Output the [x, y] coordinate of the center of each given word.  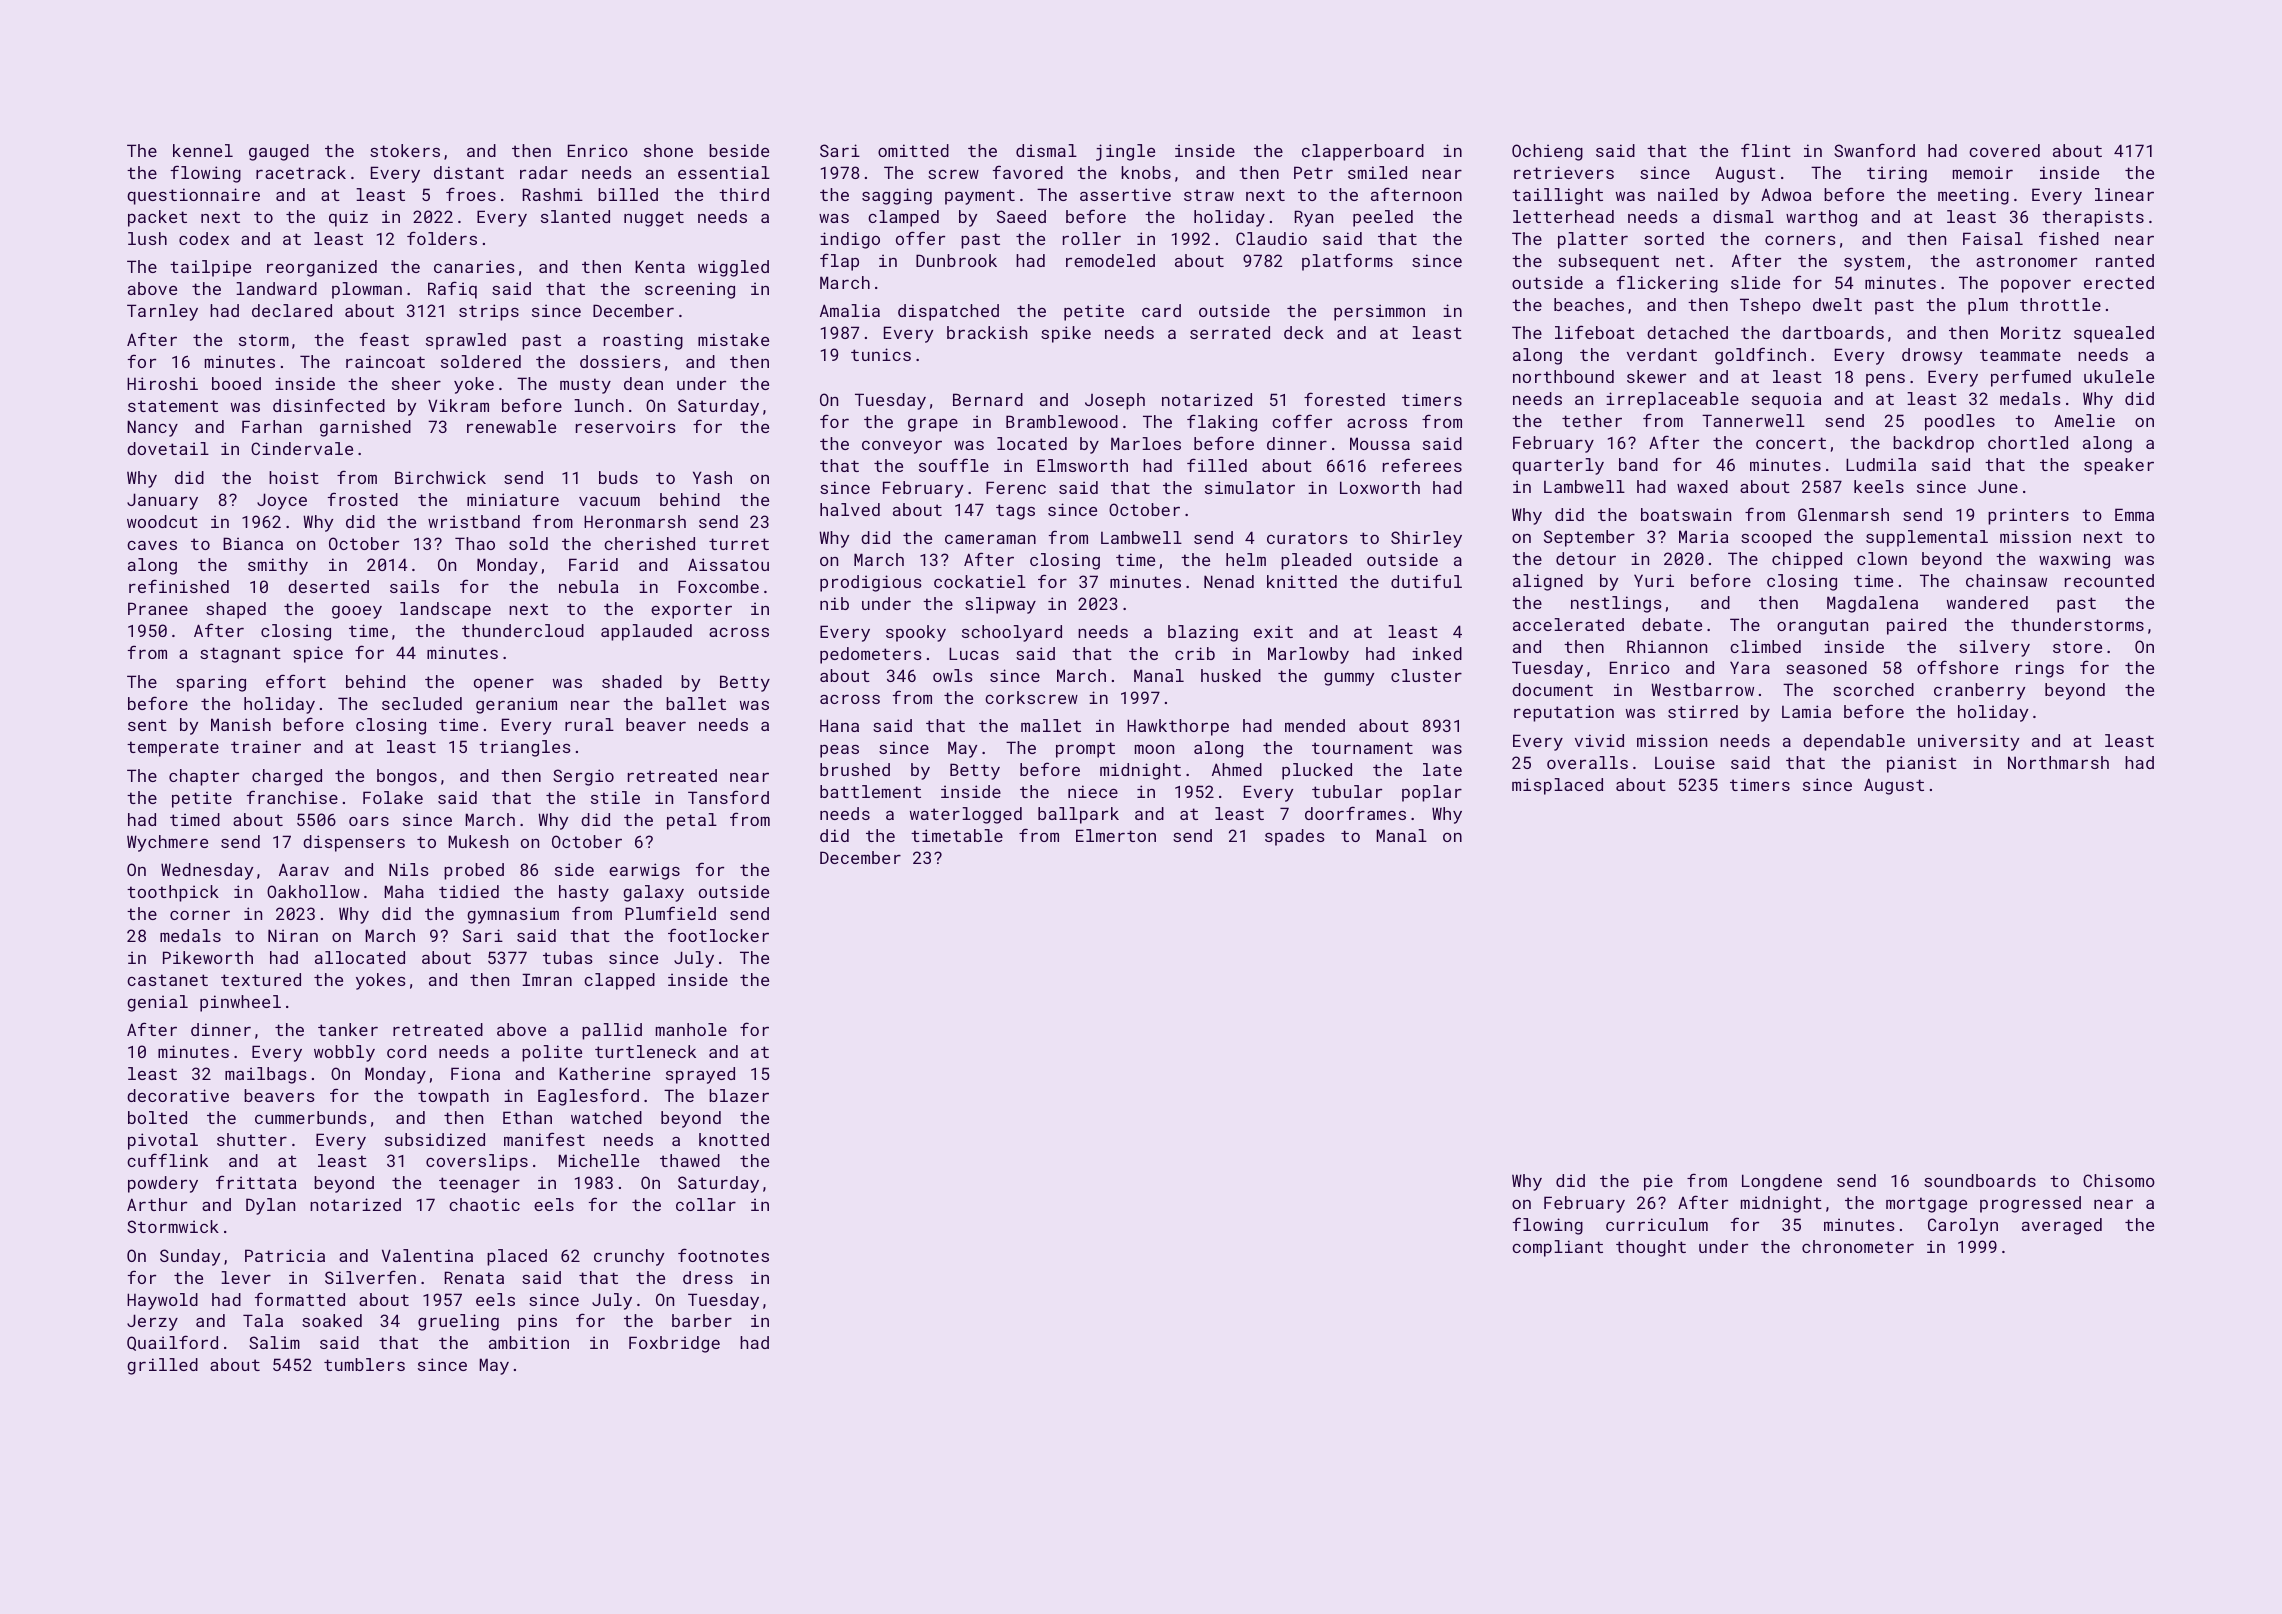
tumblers [364, 1364]
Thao [475, 543]
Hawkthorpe [1178, 727]
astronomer [2026, 261]
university [1968, 742]
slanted [575, 216]
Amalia [850, 310]
